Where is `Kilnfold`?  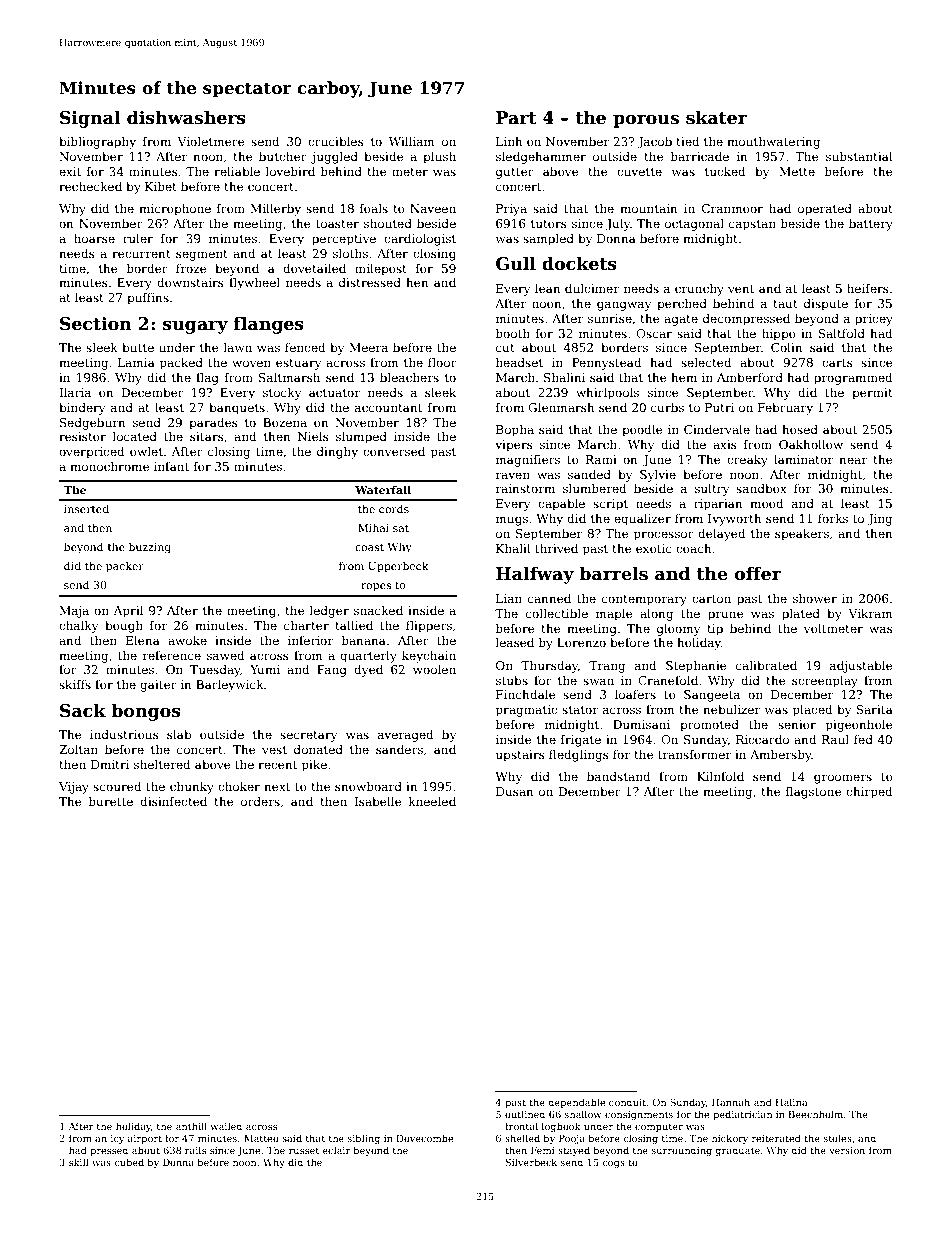 Kilnfold is located at coordinates (720, 776).
